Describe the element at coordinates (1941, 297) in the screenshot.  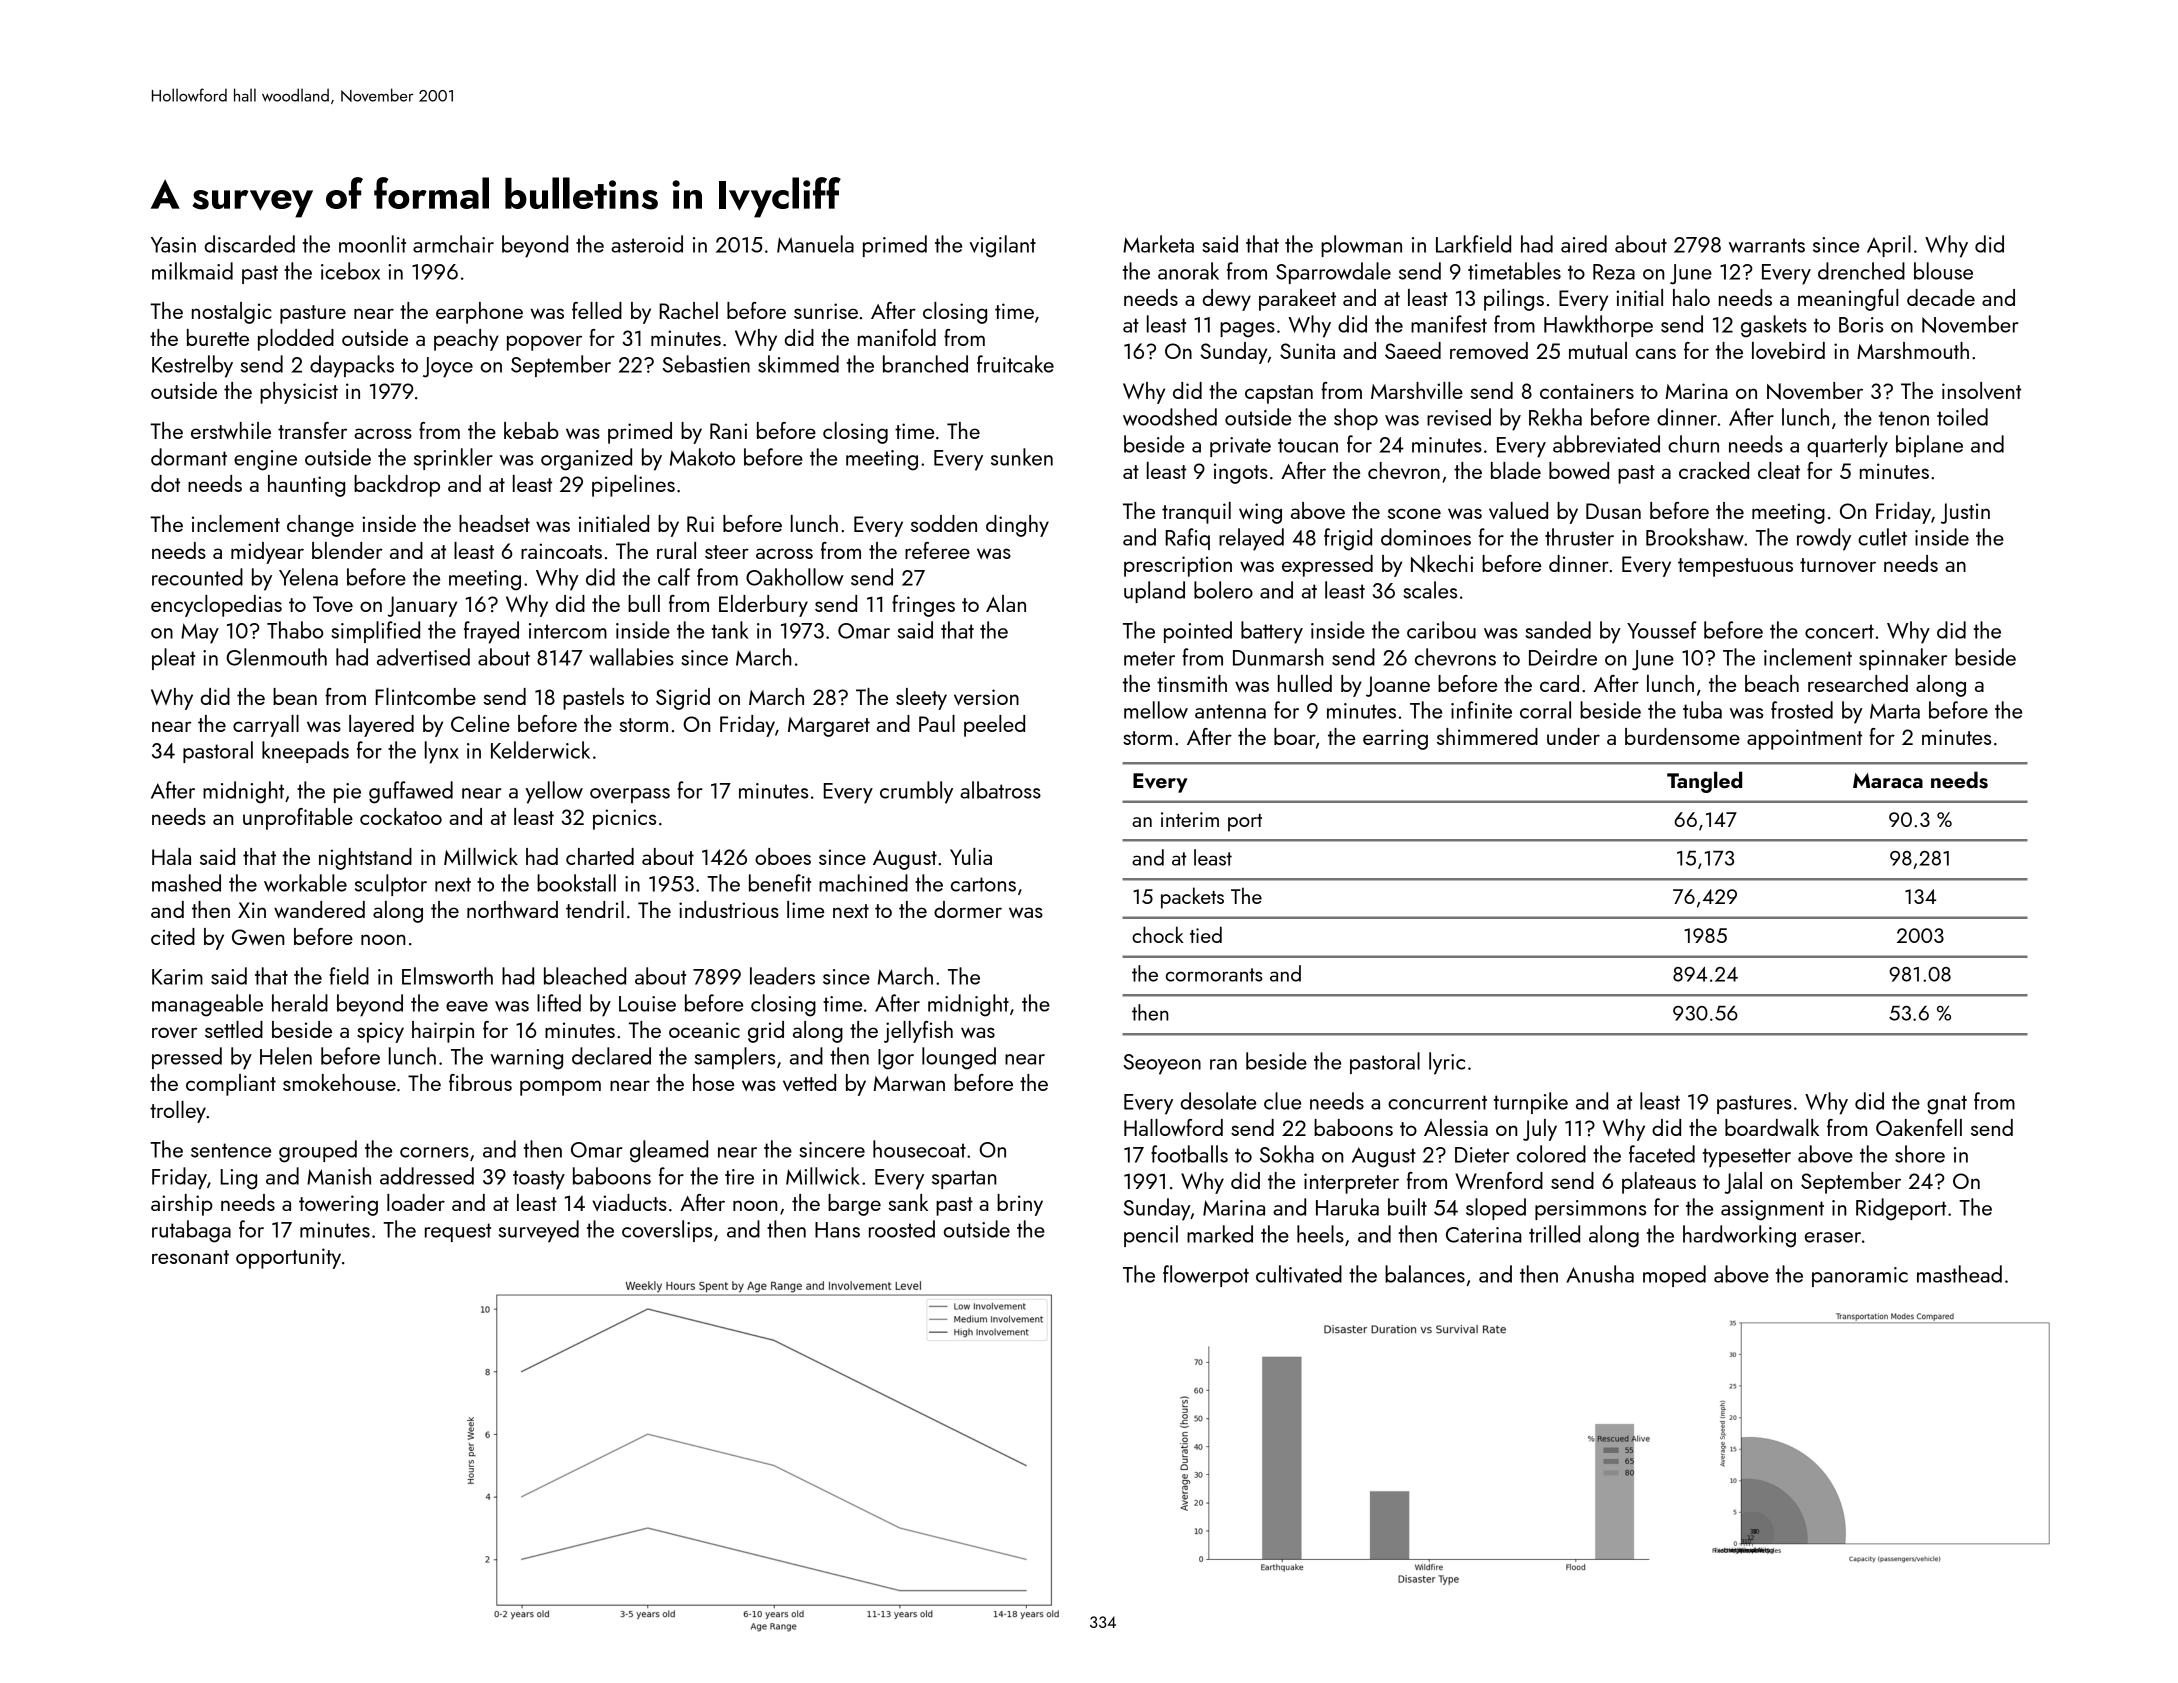
I see `decade` at that location.
